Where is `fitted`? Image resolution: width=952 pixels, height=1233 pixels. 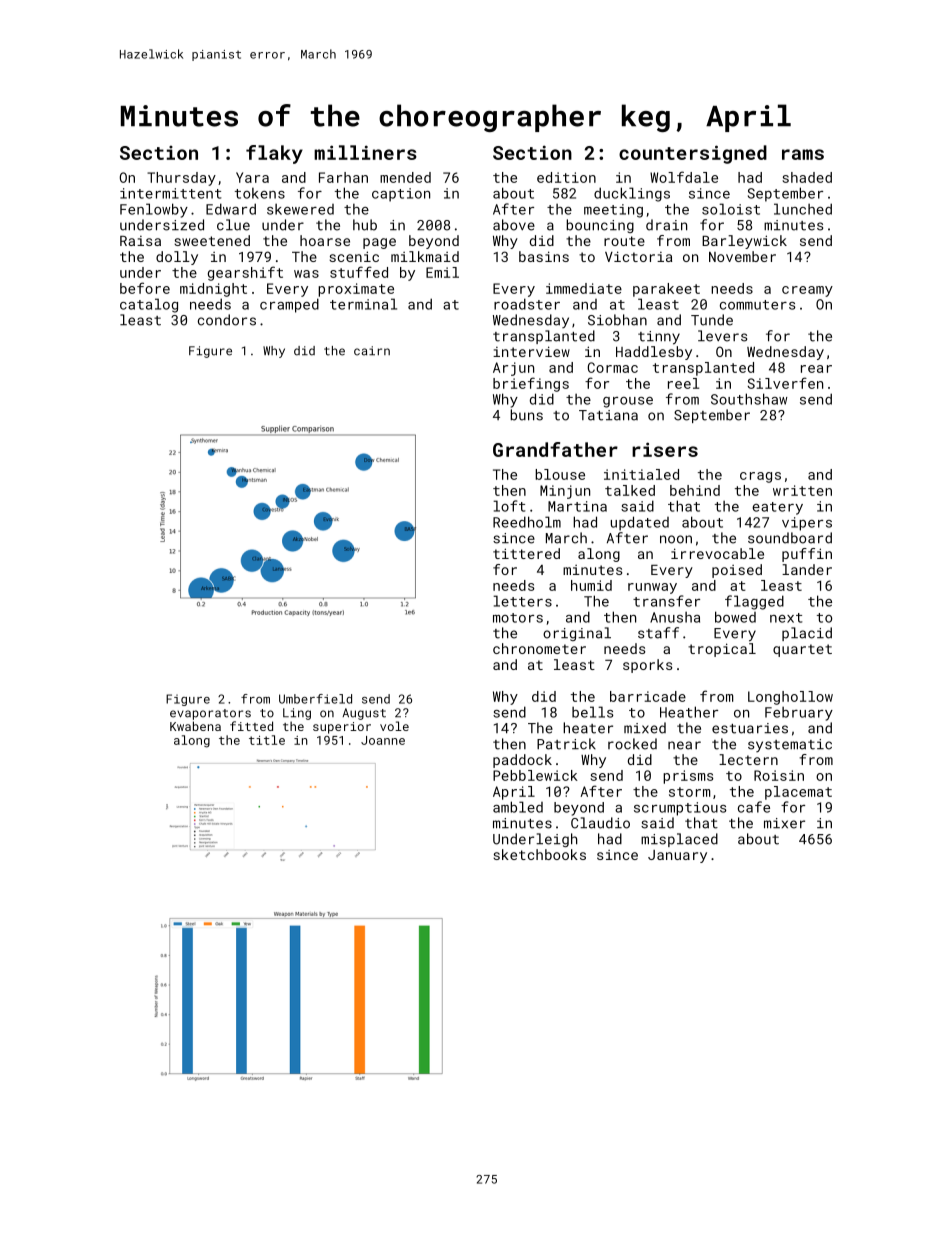 fitted is located at coordinates (251, 726).
